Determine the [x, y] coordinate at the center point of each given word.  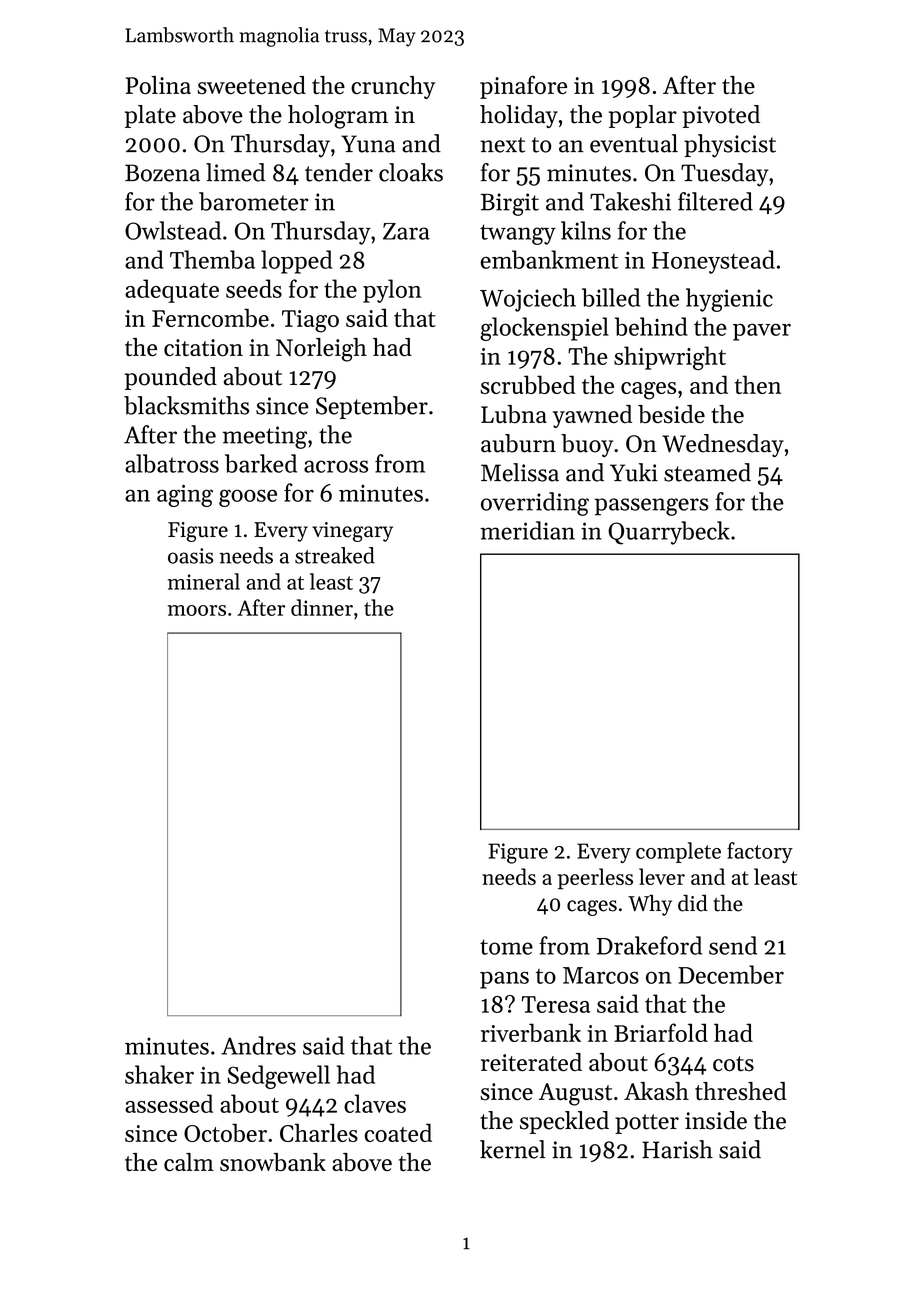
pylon [392, 291]
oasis [190, 556]
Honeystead [713, 262]
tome [506, 947]
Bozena [162, 173]
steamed [707, 472]
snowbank [273, 1162]
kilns [586, 230]
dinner [322, 607]
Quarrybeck [669, 533]
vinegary [352, 532]
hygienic [729, 300]
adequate [172, 291]
